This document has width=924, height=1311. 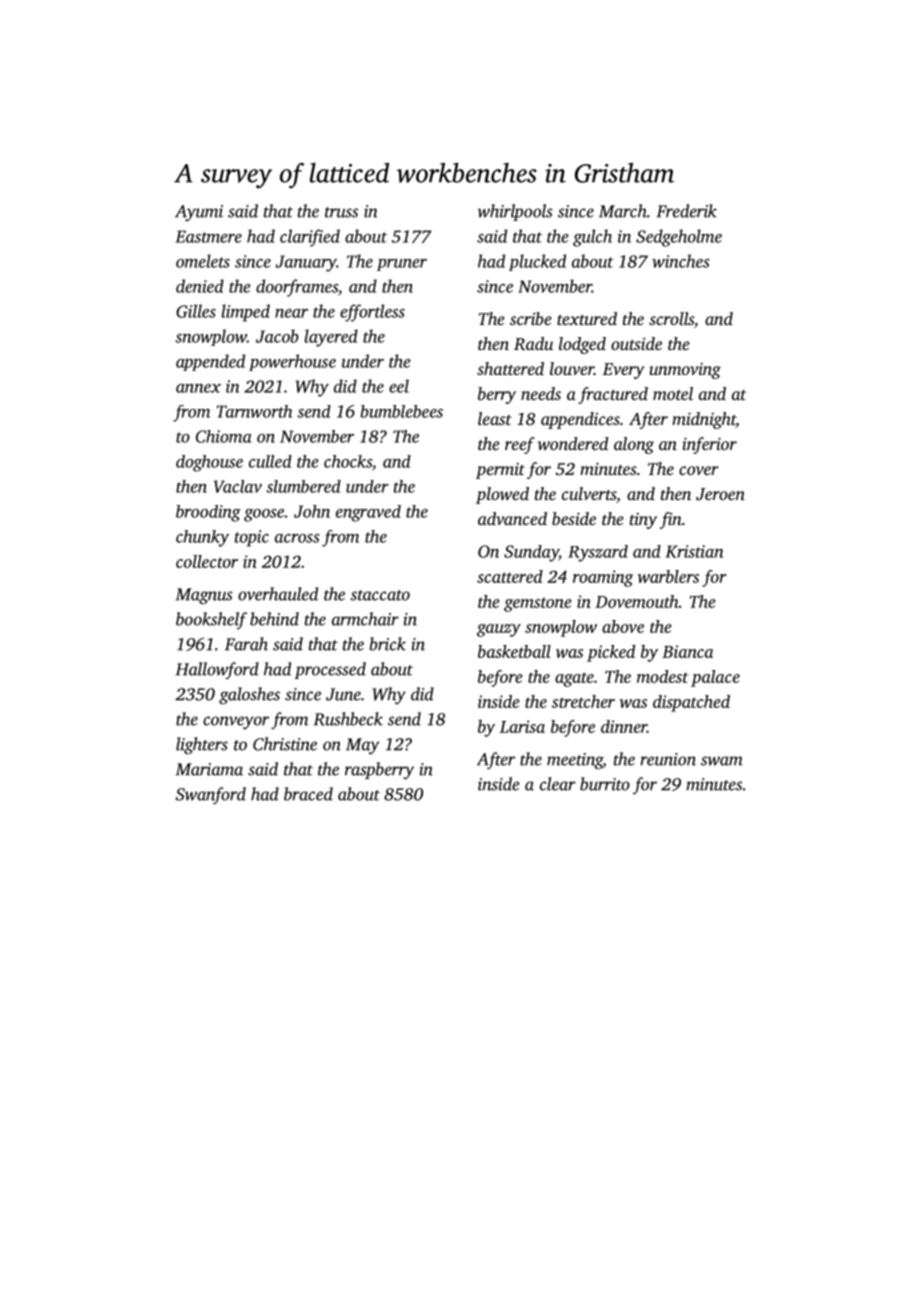 What do you see at coordinates (211, 795) in the document?
I see `Swanford` at bounding box center [211, 795].
